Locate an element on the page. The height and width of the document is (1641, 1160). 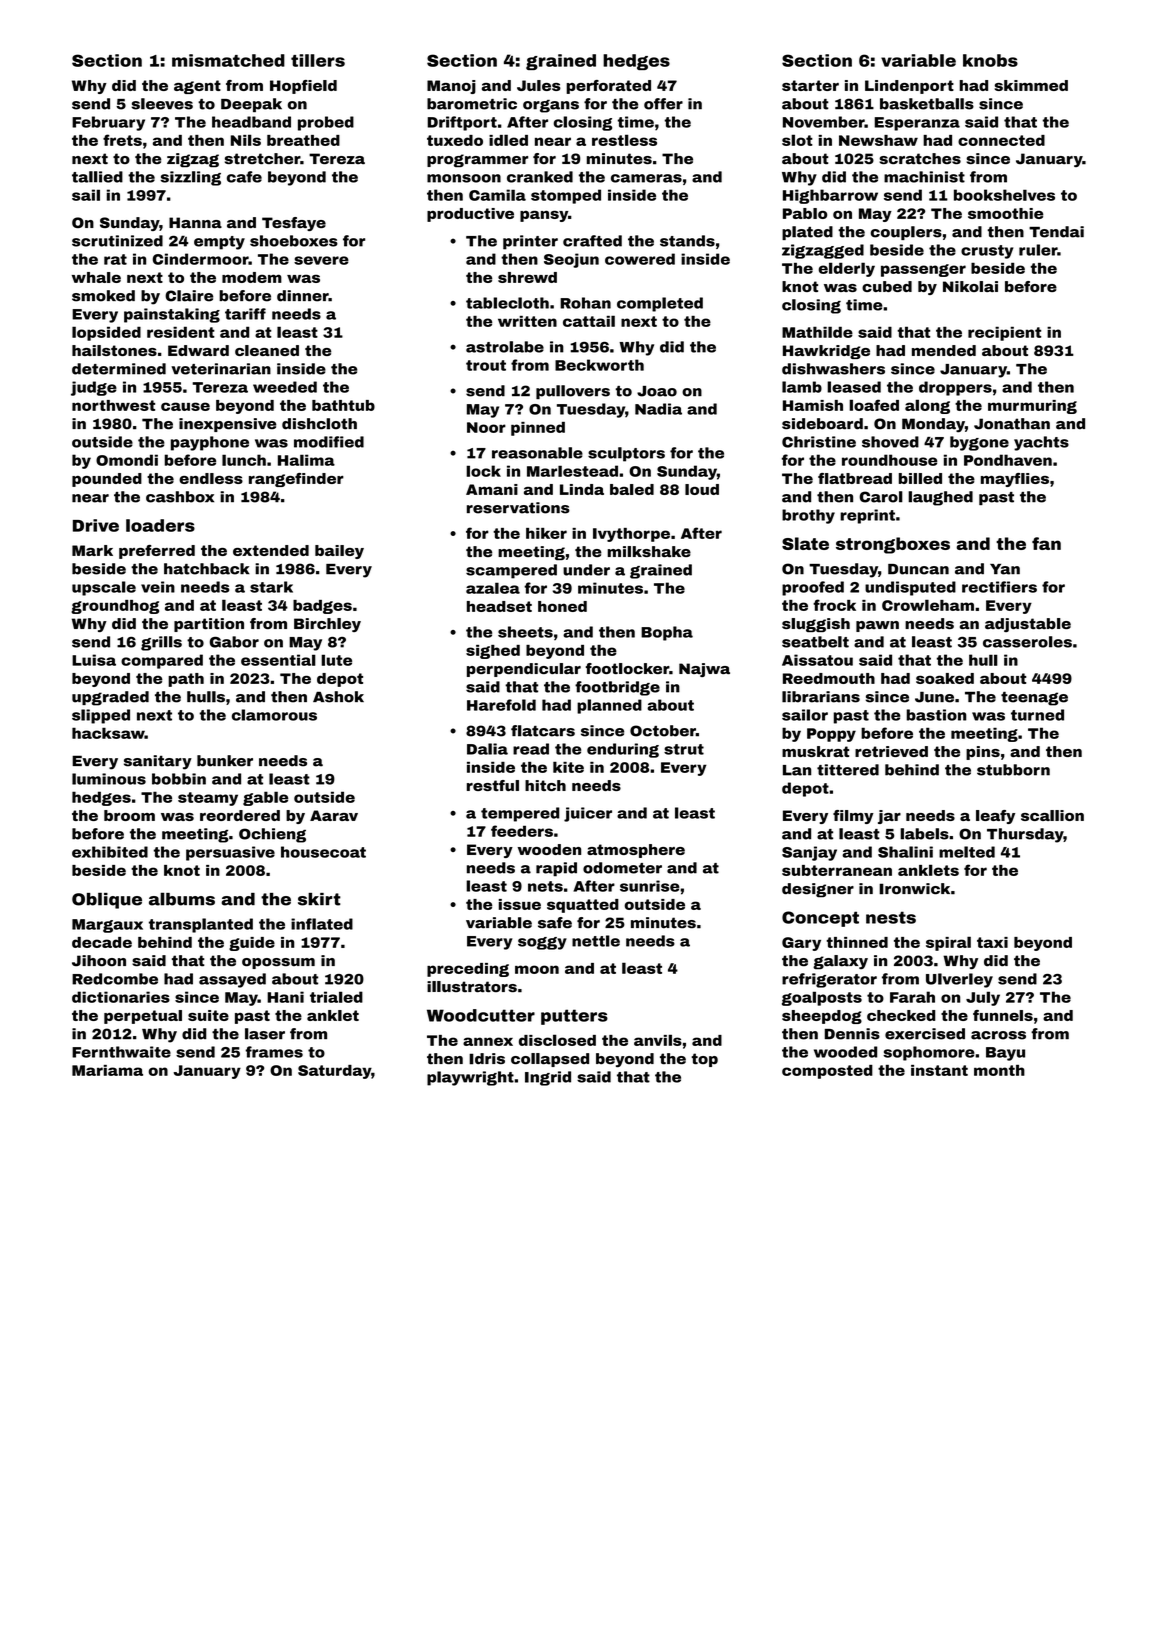
collapsed is located at coordinates (550, 1060).
